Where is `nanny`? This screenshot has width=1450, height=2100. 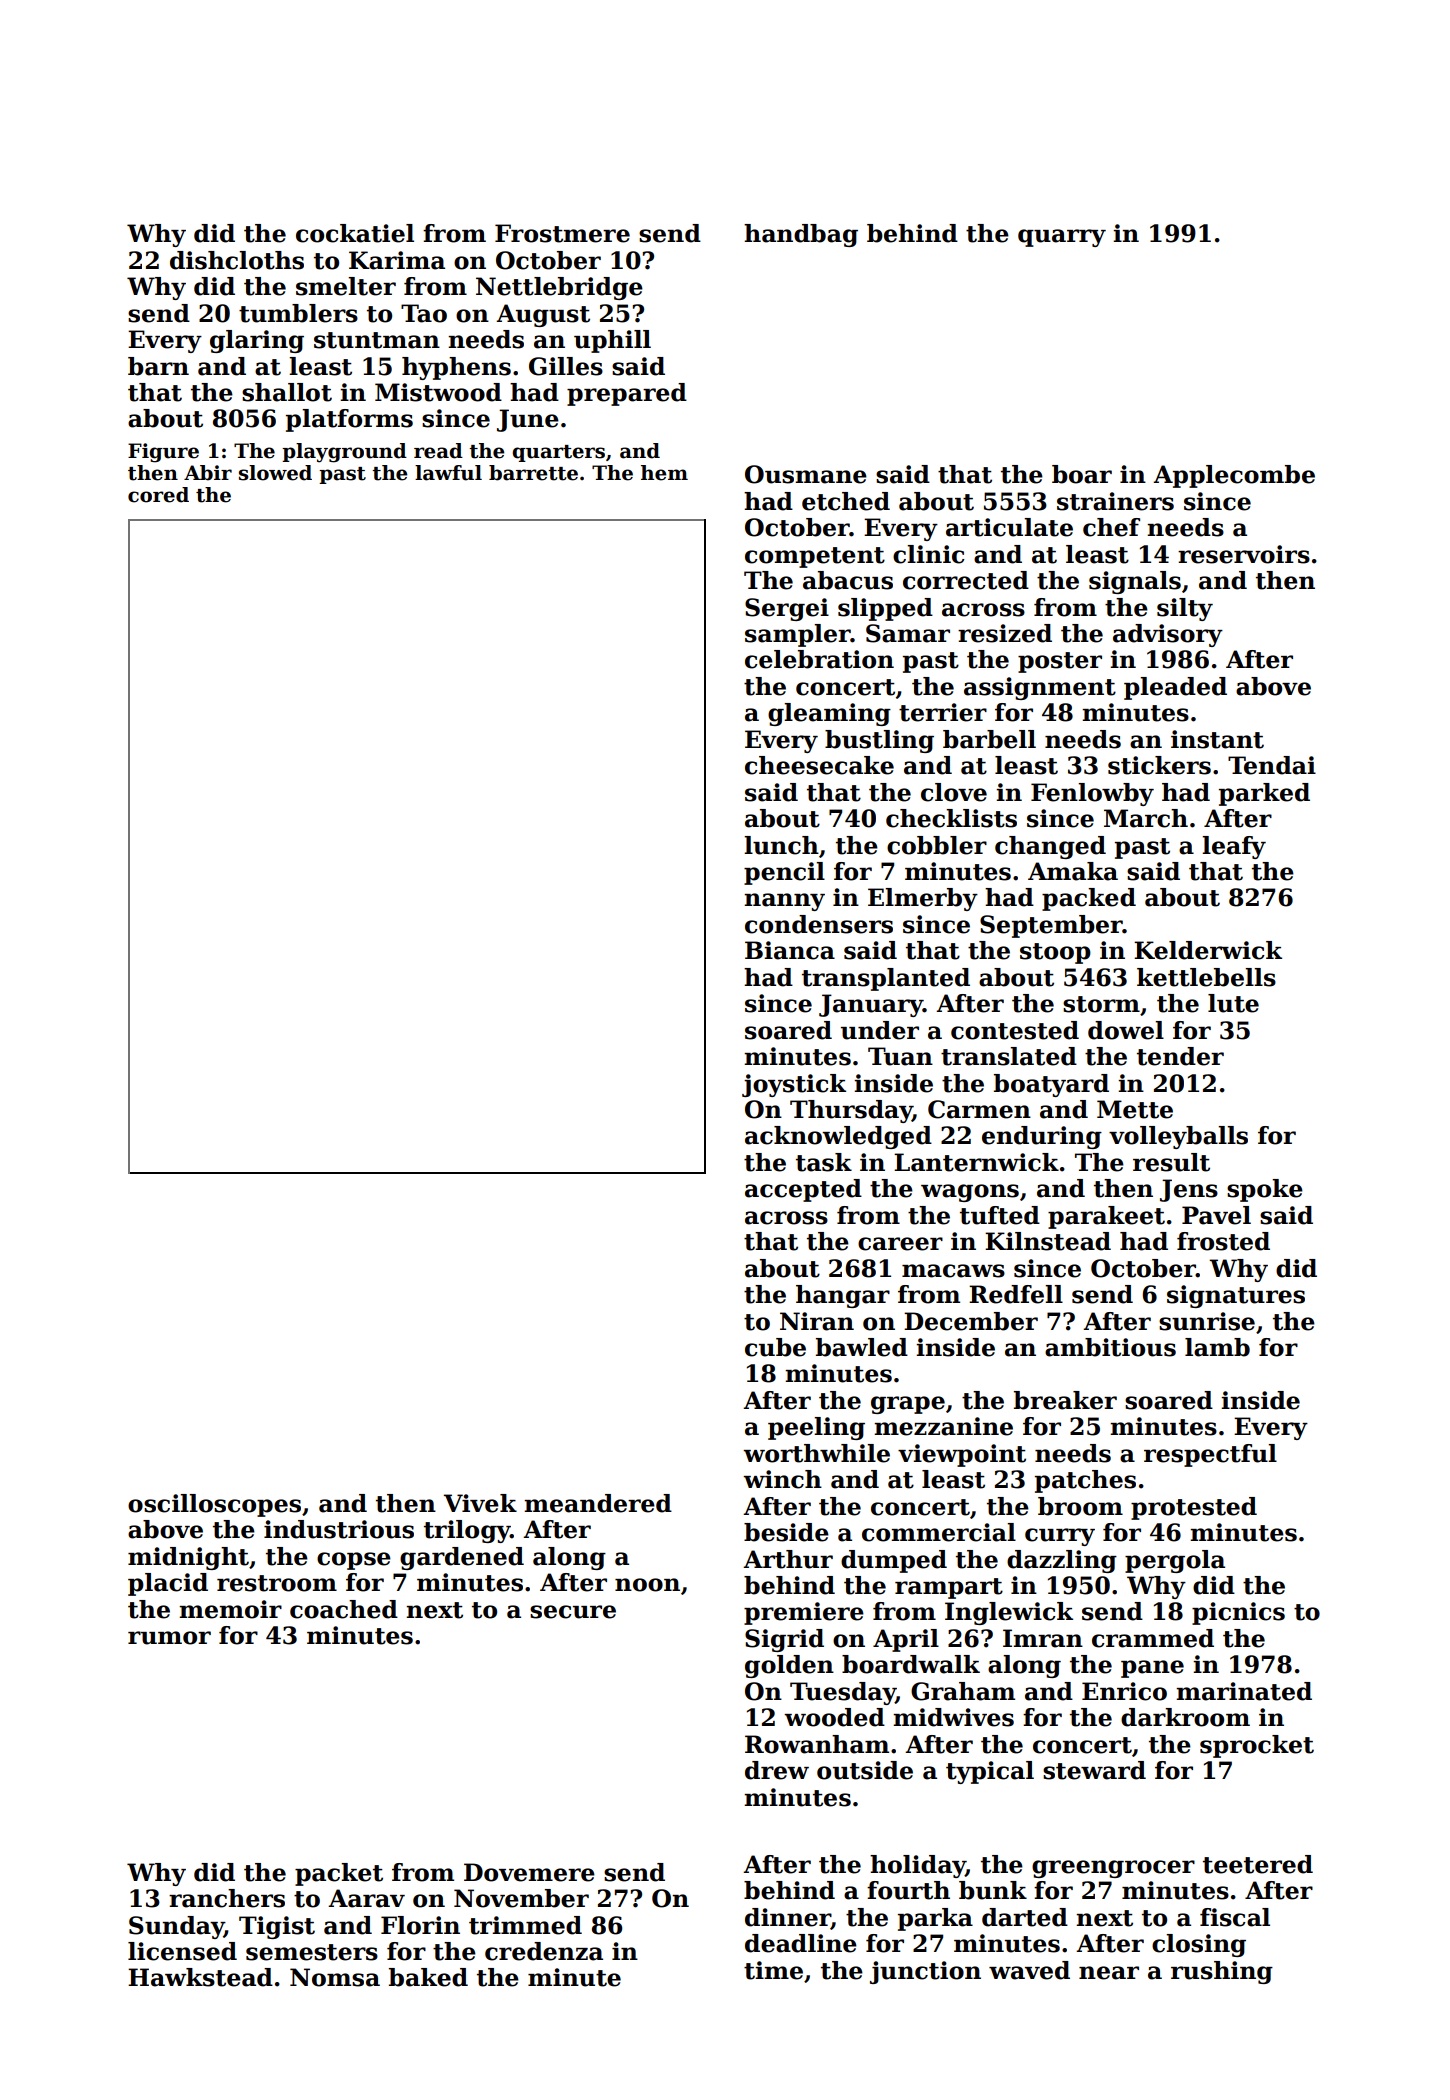
nanny is located at coordinates (784, 902).
